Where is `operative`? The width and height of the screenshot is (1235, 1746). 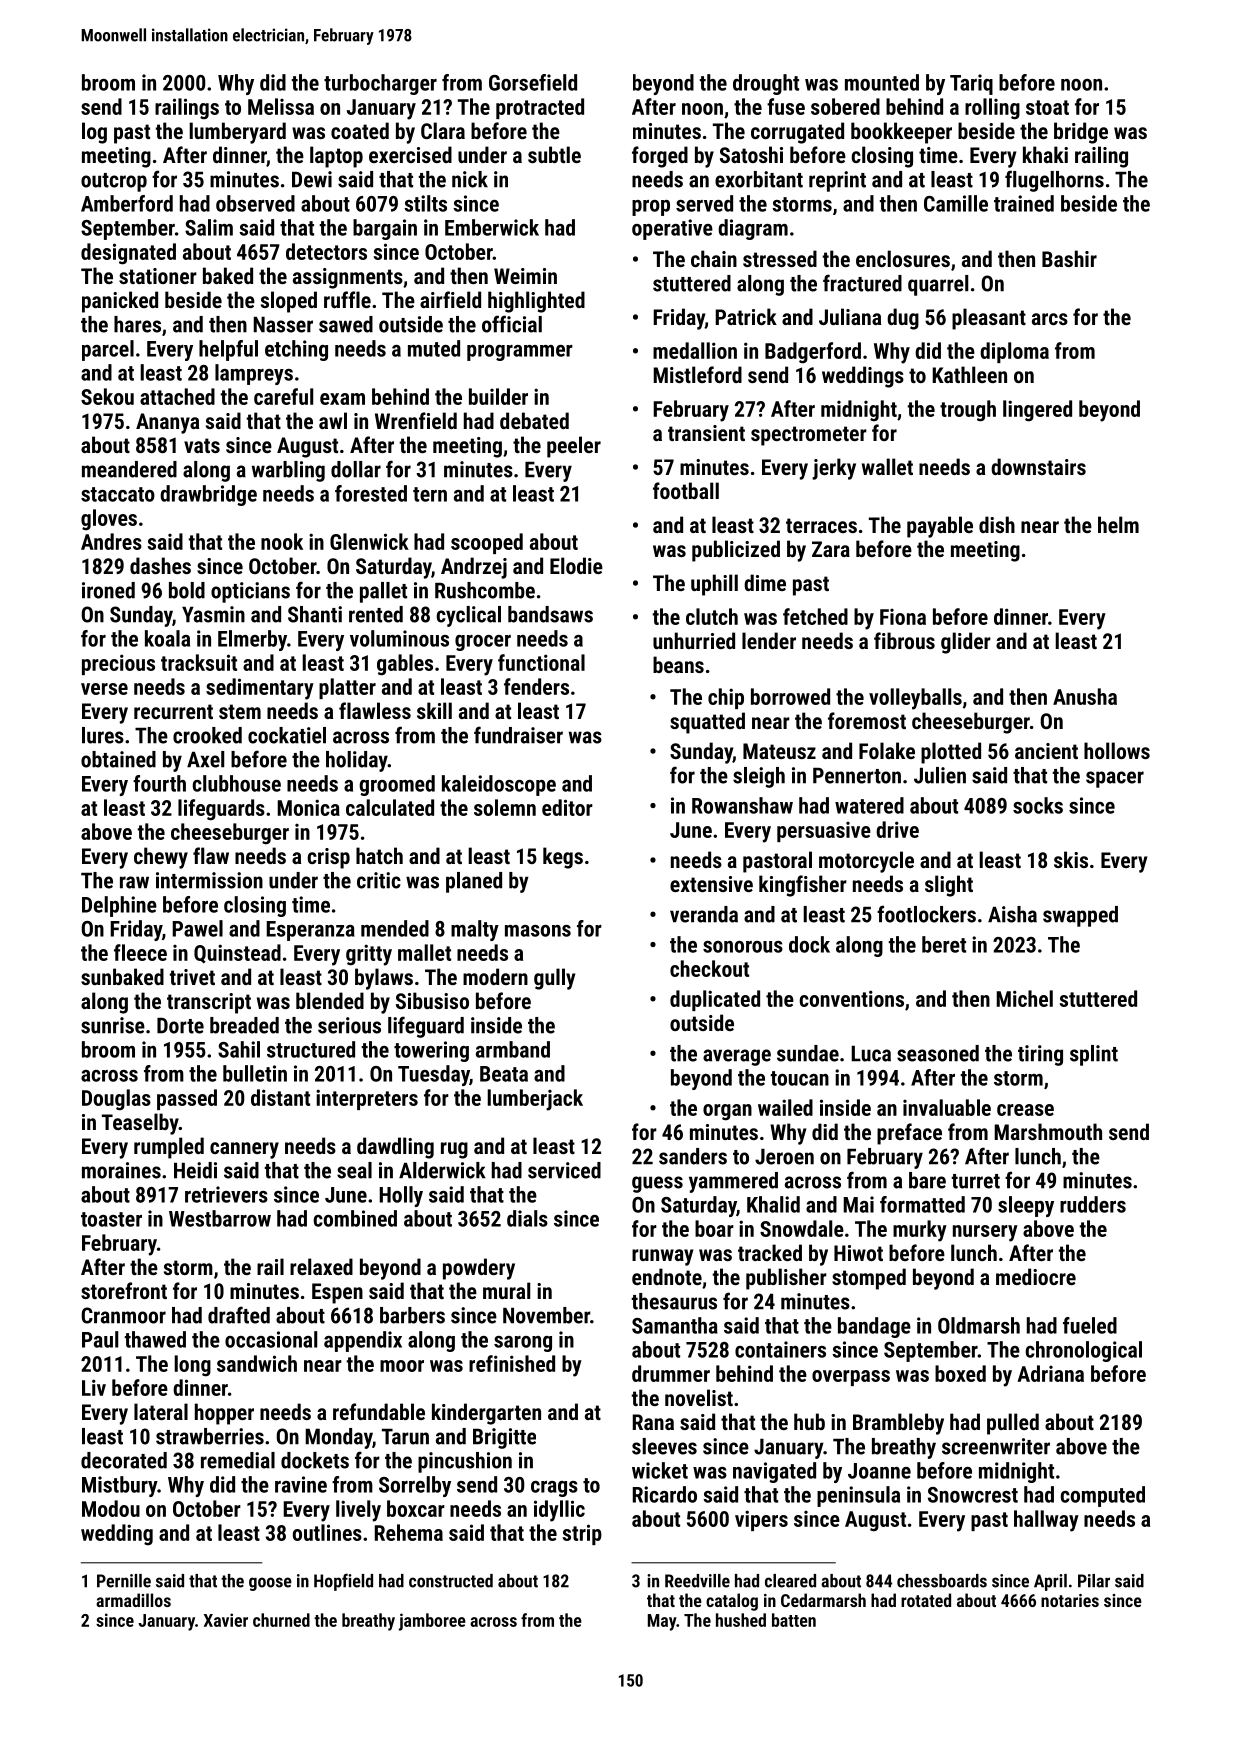
operative is located at coordinates (672, 229).
